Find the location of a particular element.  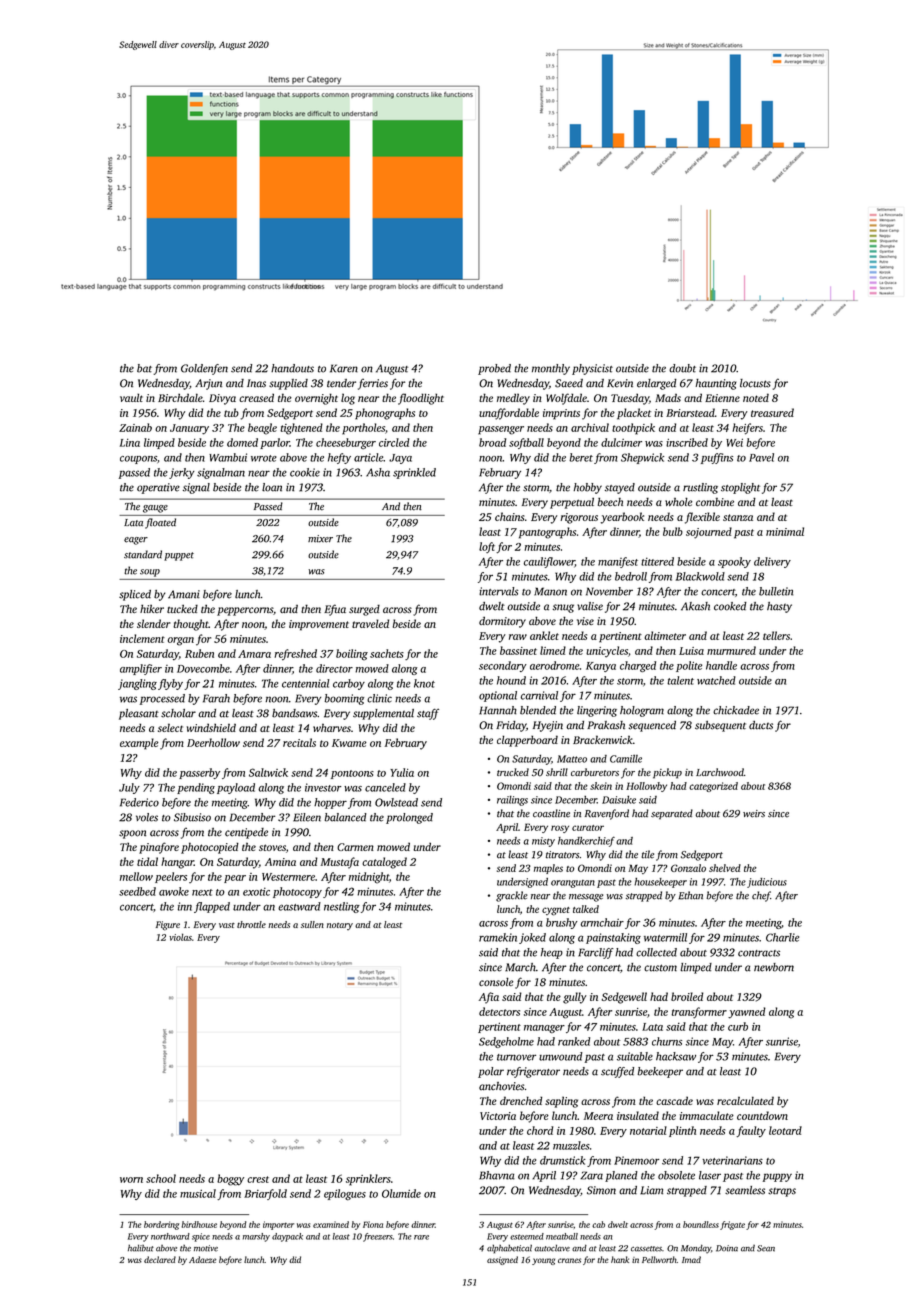

Kwame is located at coordinates (349, 743).
